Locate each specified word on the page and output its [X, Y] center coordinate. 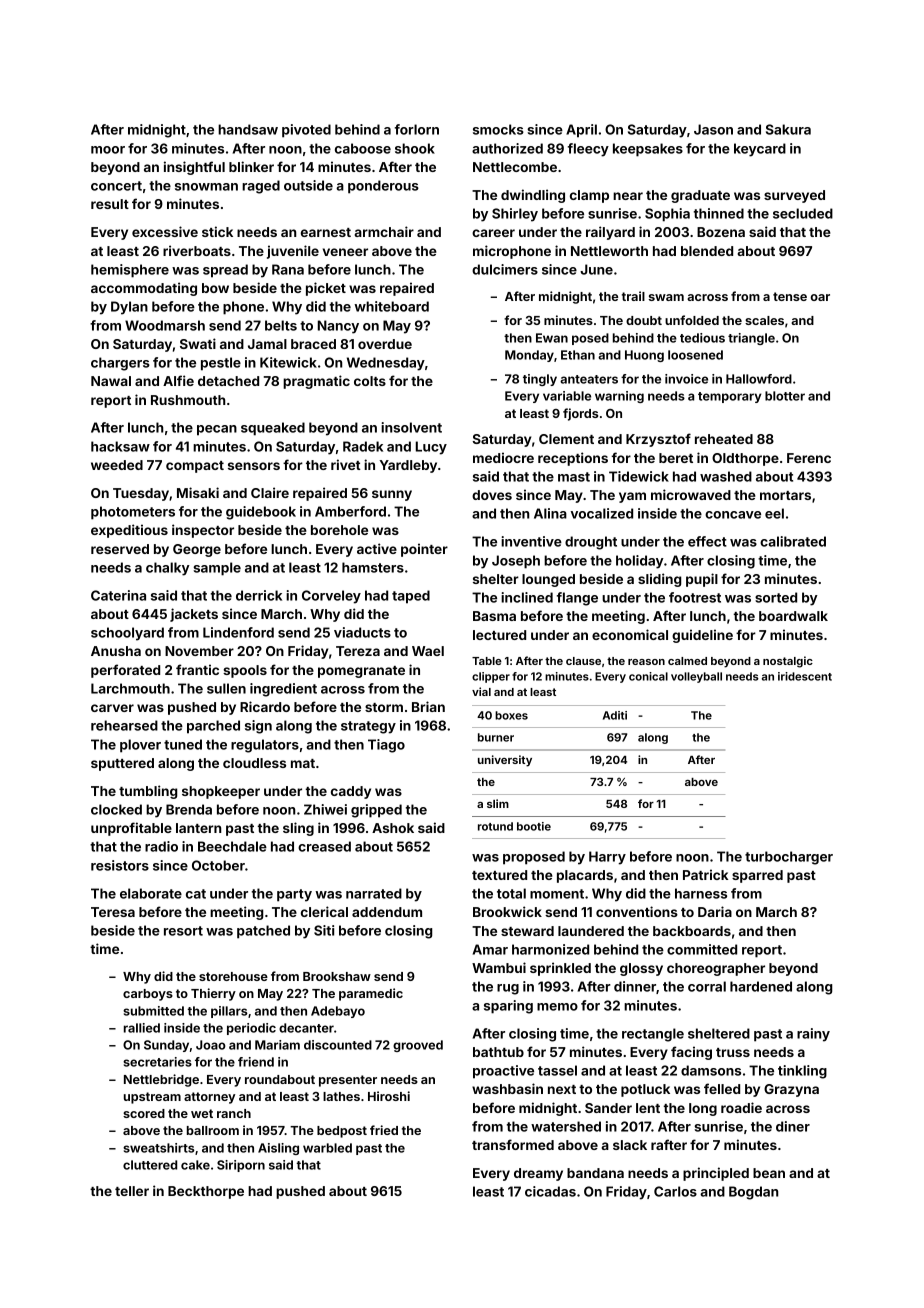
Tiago [386, 746]
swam [666, 297]
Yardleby [408, 466]
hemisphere [130, 271]
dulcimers [505, 269]
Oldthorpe [745, 459]
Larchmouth [130, 688]
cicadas [550, 1191]
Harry [607, 858]
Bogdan [753, 1193]
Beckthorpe [206, 1192]
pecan [217, 430]
